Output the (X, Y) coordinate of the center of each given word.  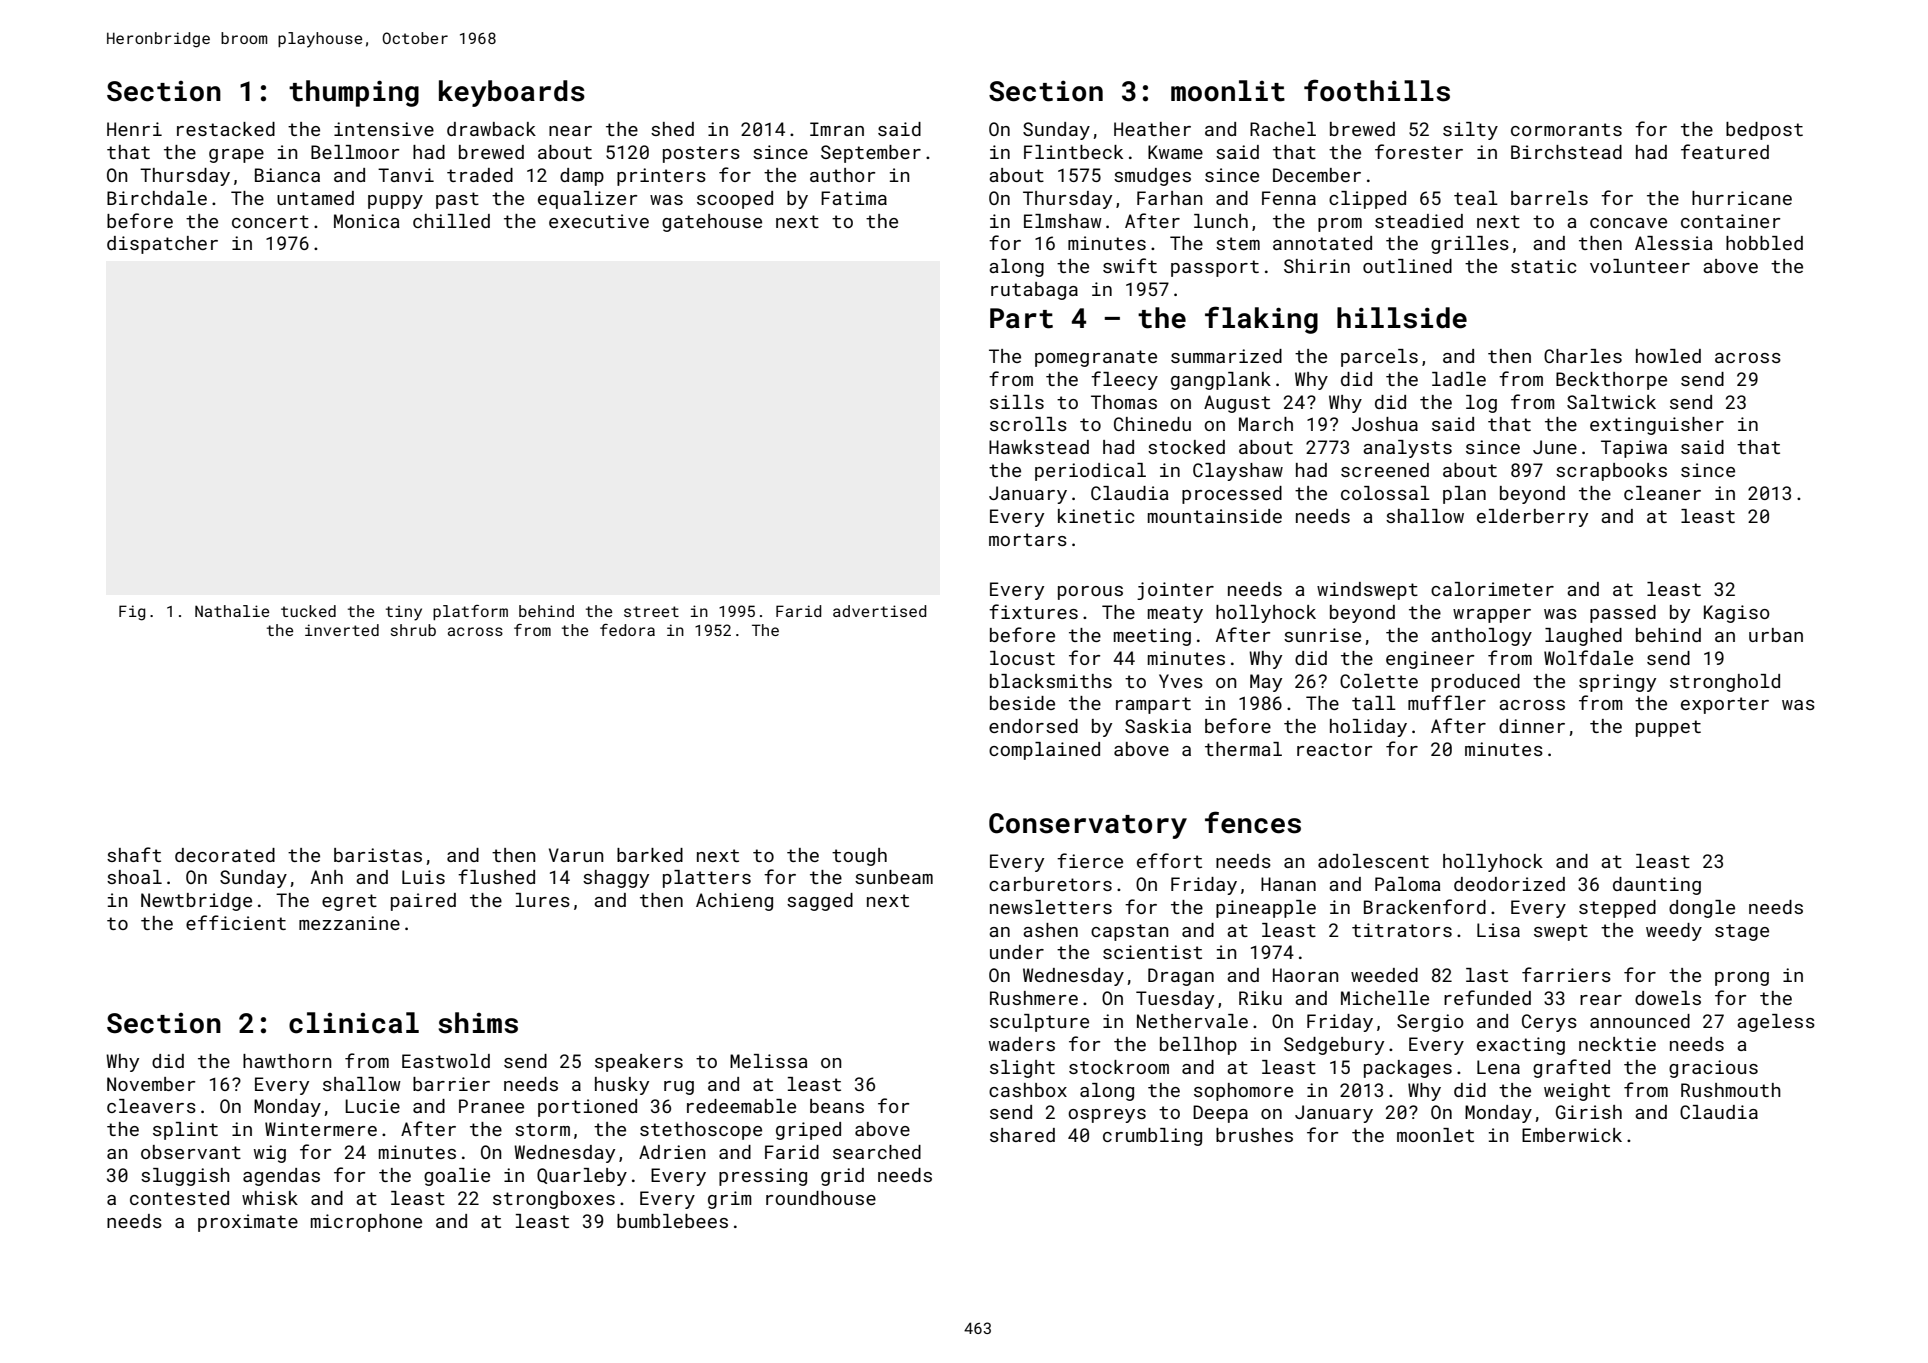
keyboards (512, 93)
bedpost (1764, 131)
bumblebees (672, 1221)
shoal (134, 877)
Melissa (769, 1061)
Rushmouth (1731, 1090)
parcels (1379, 358)
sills (1017, 402)
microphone (366, 1223)
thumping (354, 93)
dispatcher (162, 245)
